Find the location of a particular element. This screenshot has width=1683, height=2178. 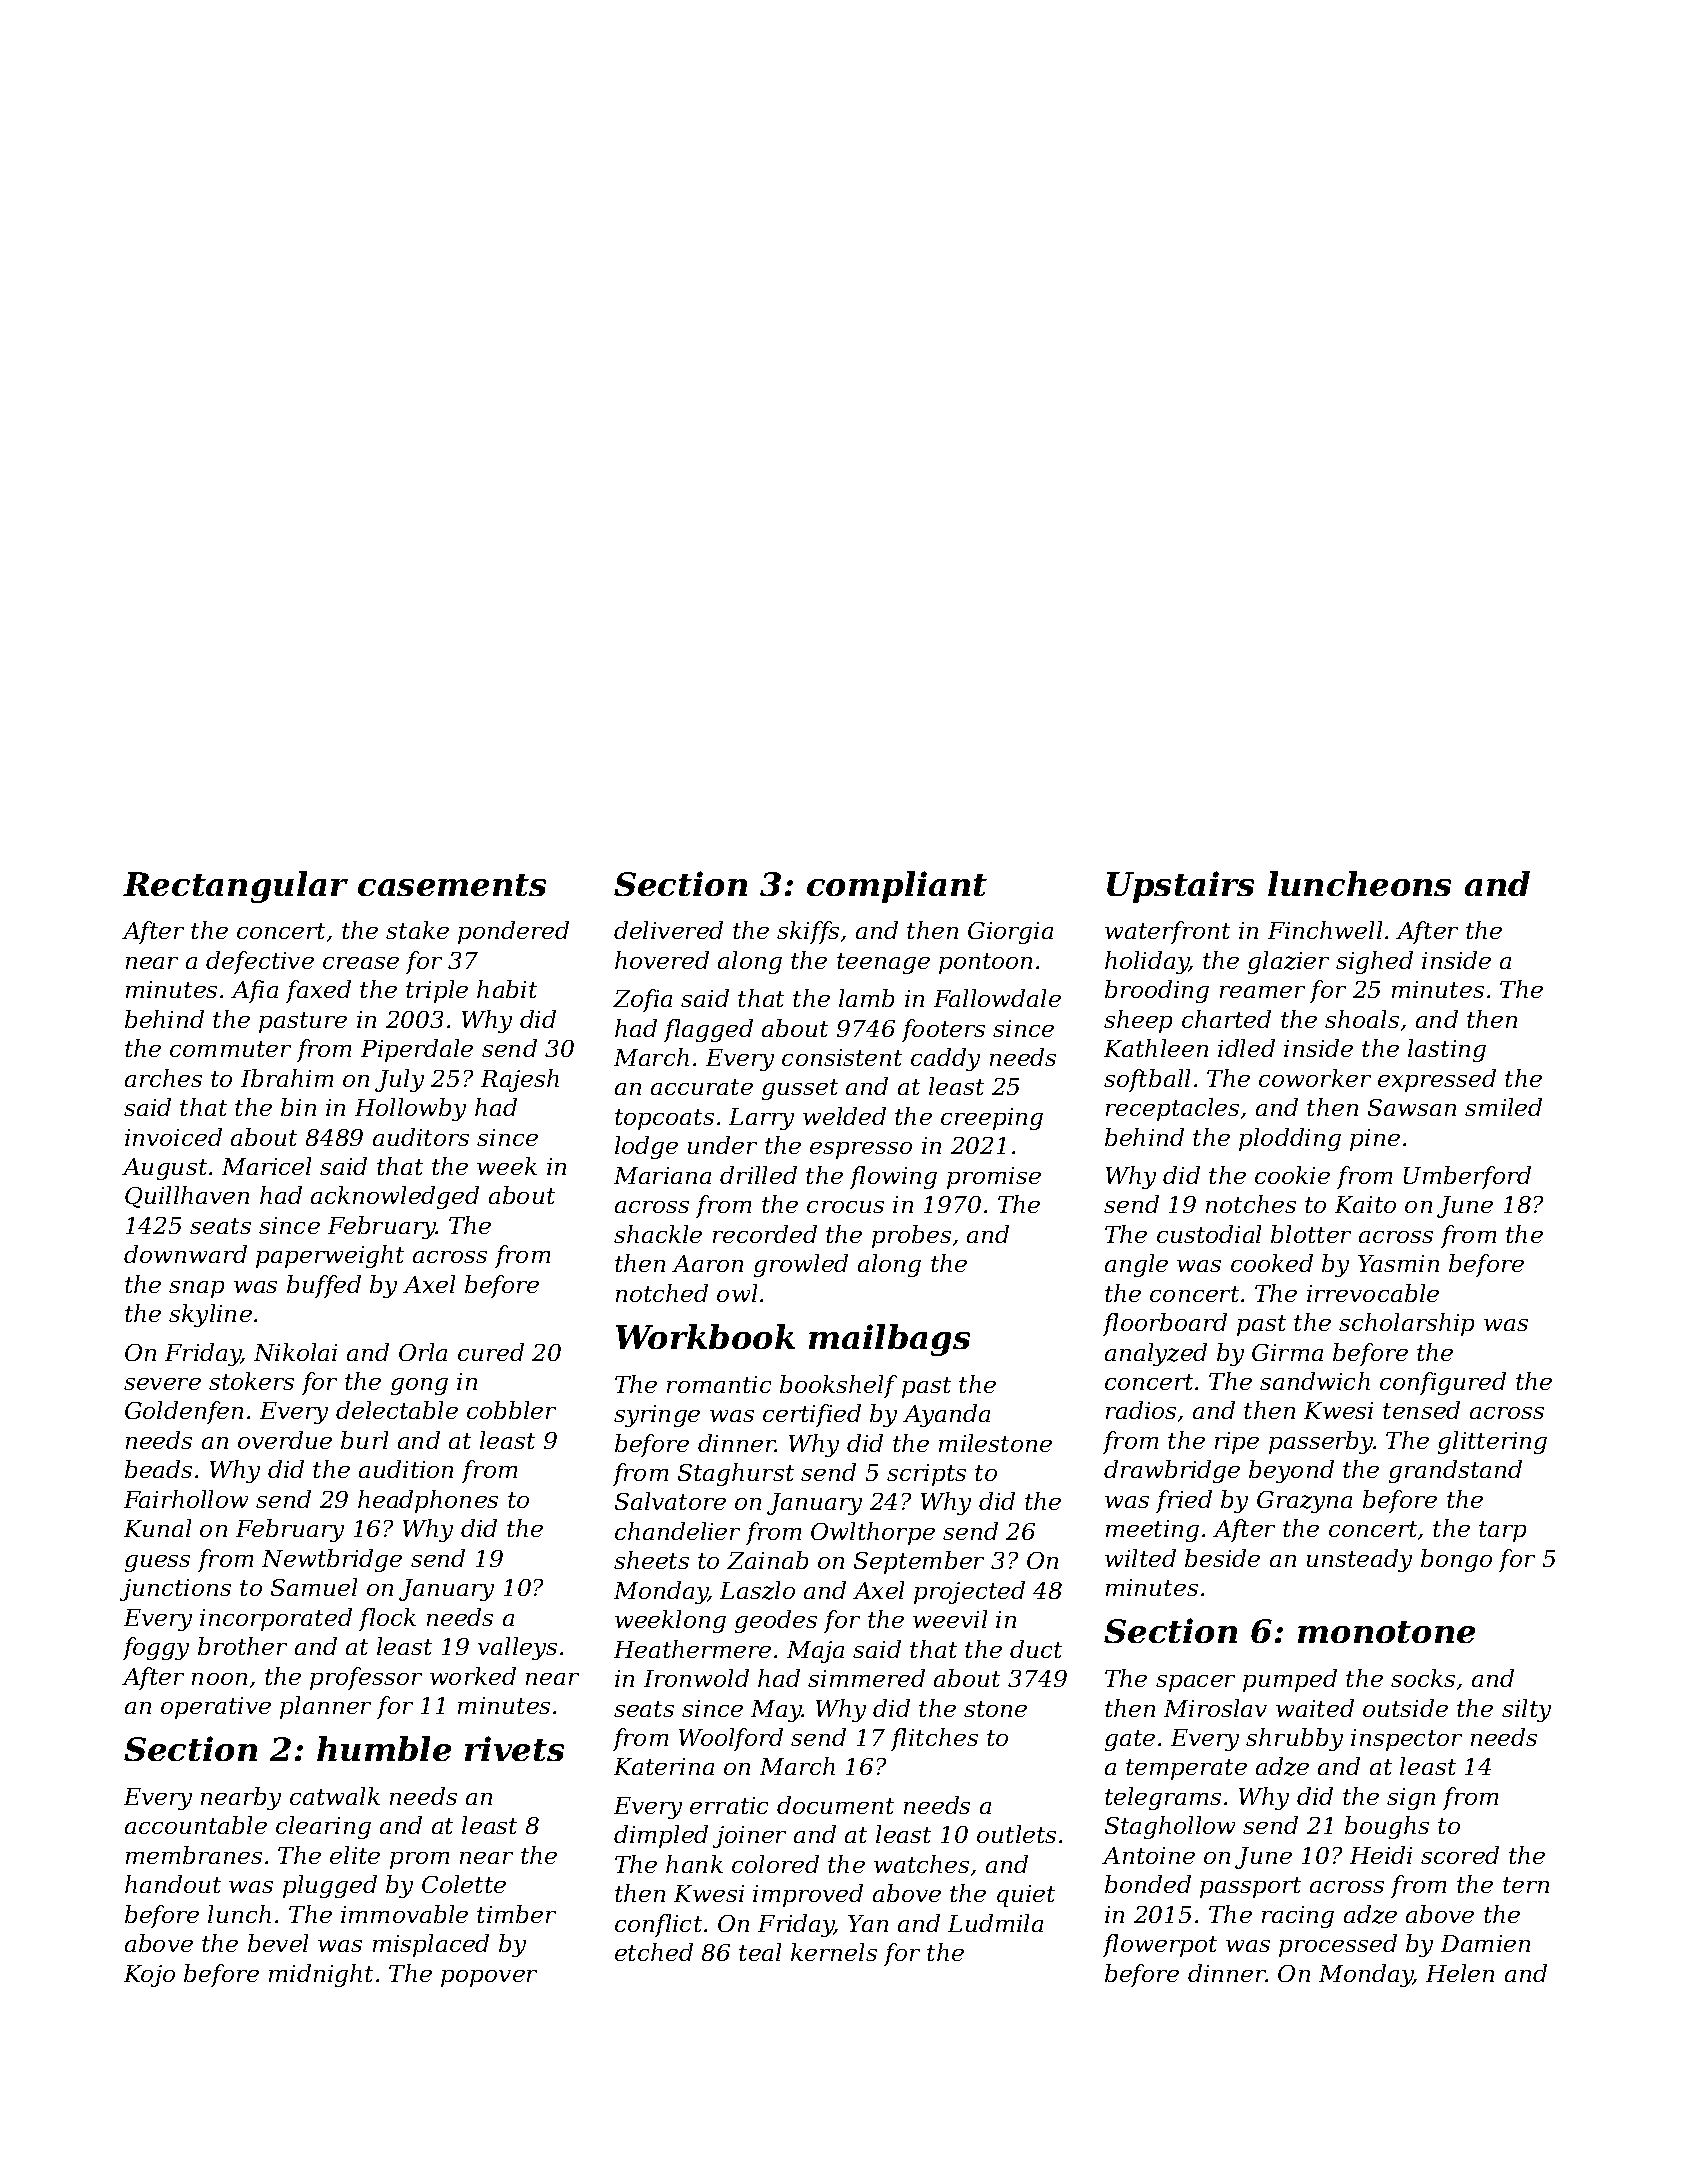

membranes is located at coordinates (194, 1855).
